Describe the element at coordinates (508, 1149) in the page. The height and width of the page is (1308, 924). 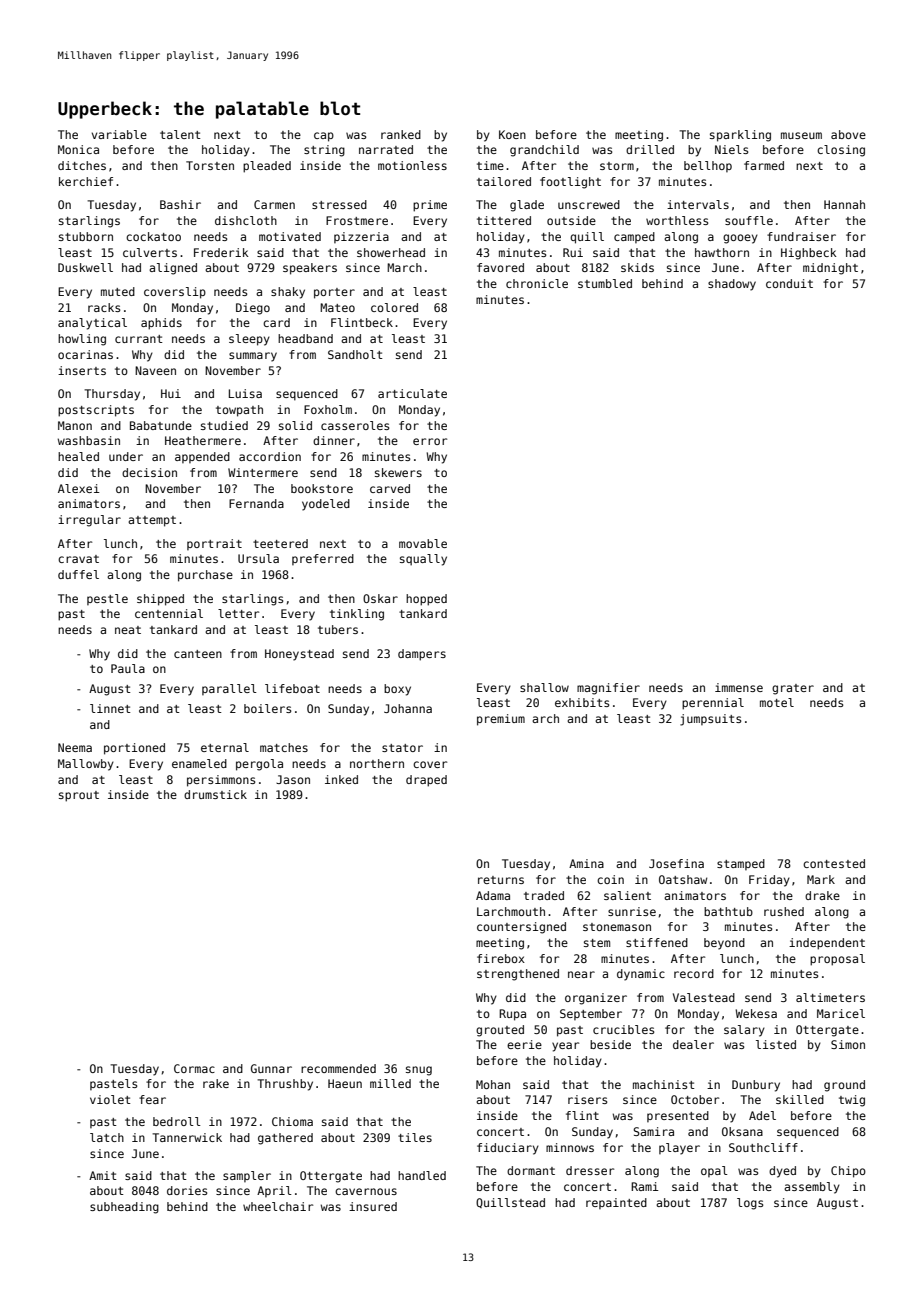
I see `fiduciary` at that location.
